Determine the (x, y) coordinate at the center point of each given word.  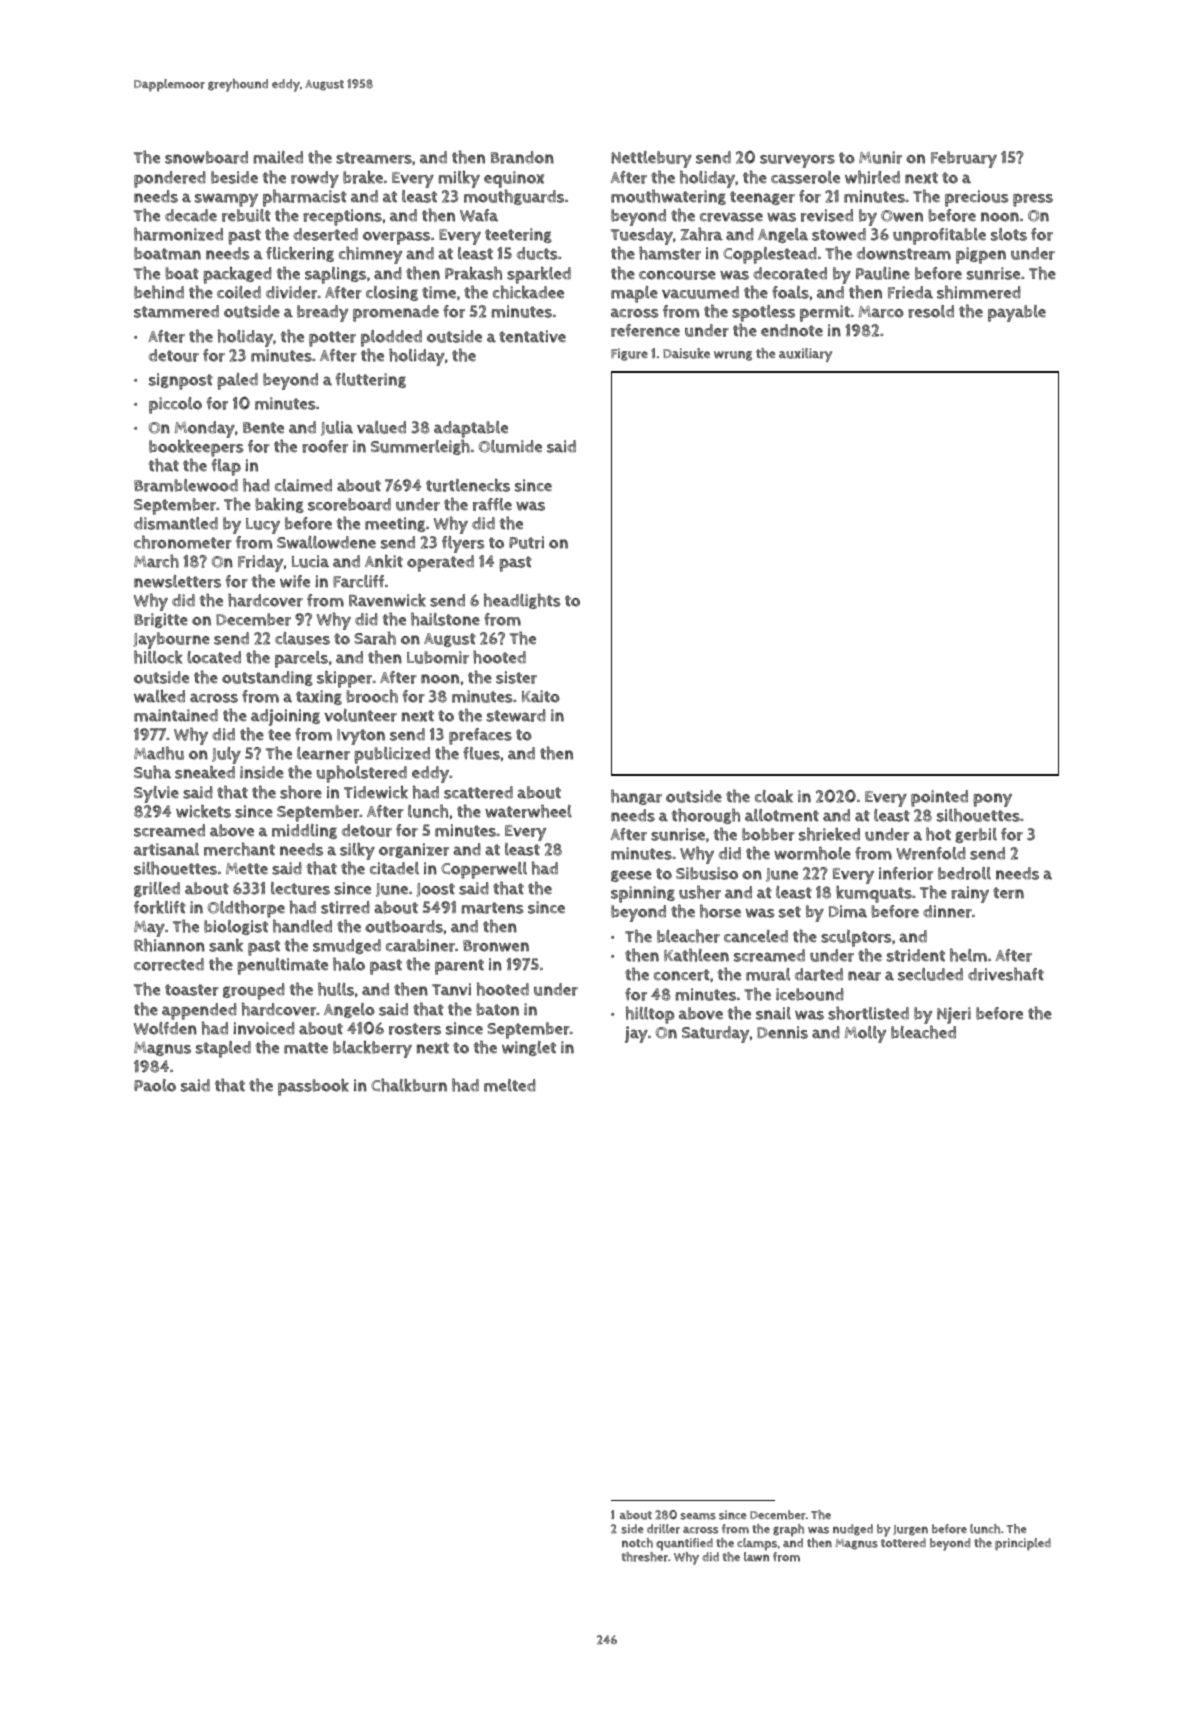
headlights (522, 601)
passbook (313, 1087)
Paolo (155, 1085)
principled (1023, 1544)
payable (1017, 313)
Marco (881, 311)
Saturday (716, 1034)
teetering (518, 235)
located (214, 657)
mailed (278, 157)
